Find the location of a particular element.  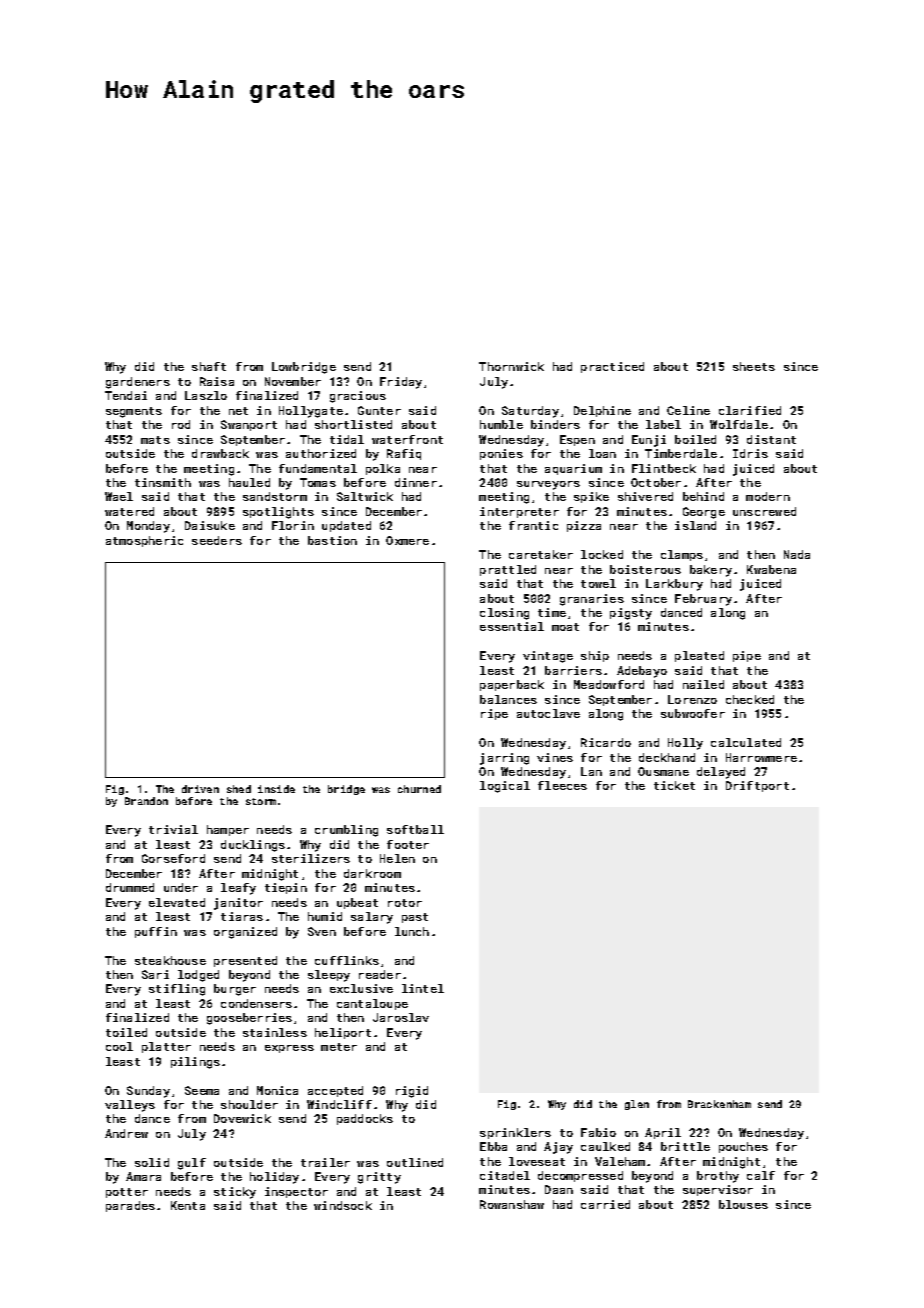

authorized is located at coordinates (321, 453).
